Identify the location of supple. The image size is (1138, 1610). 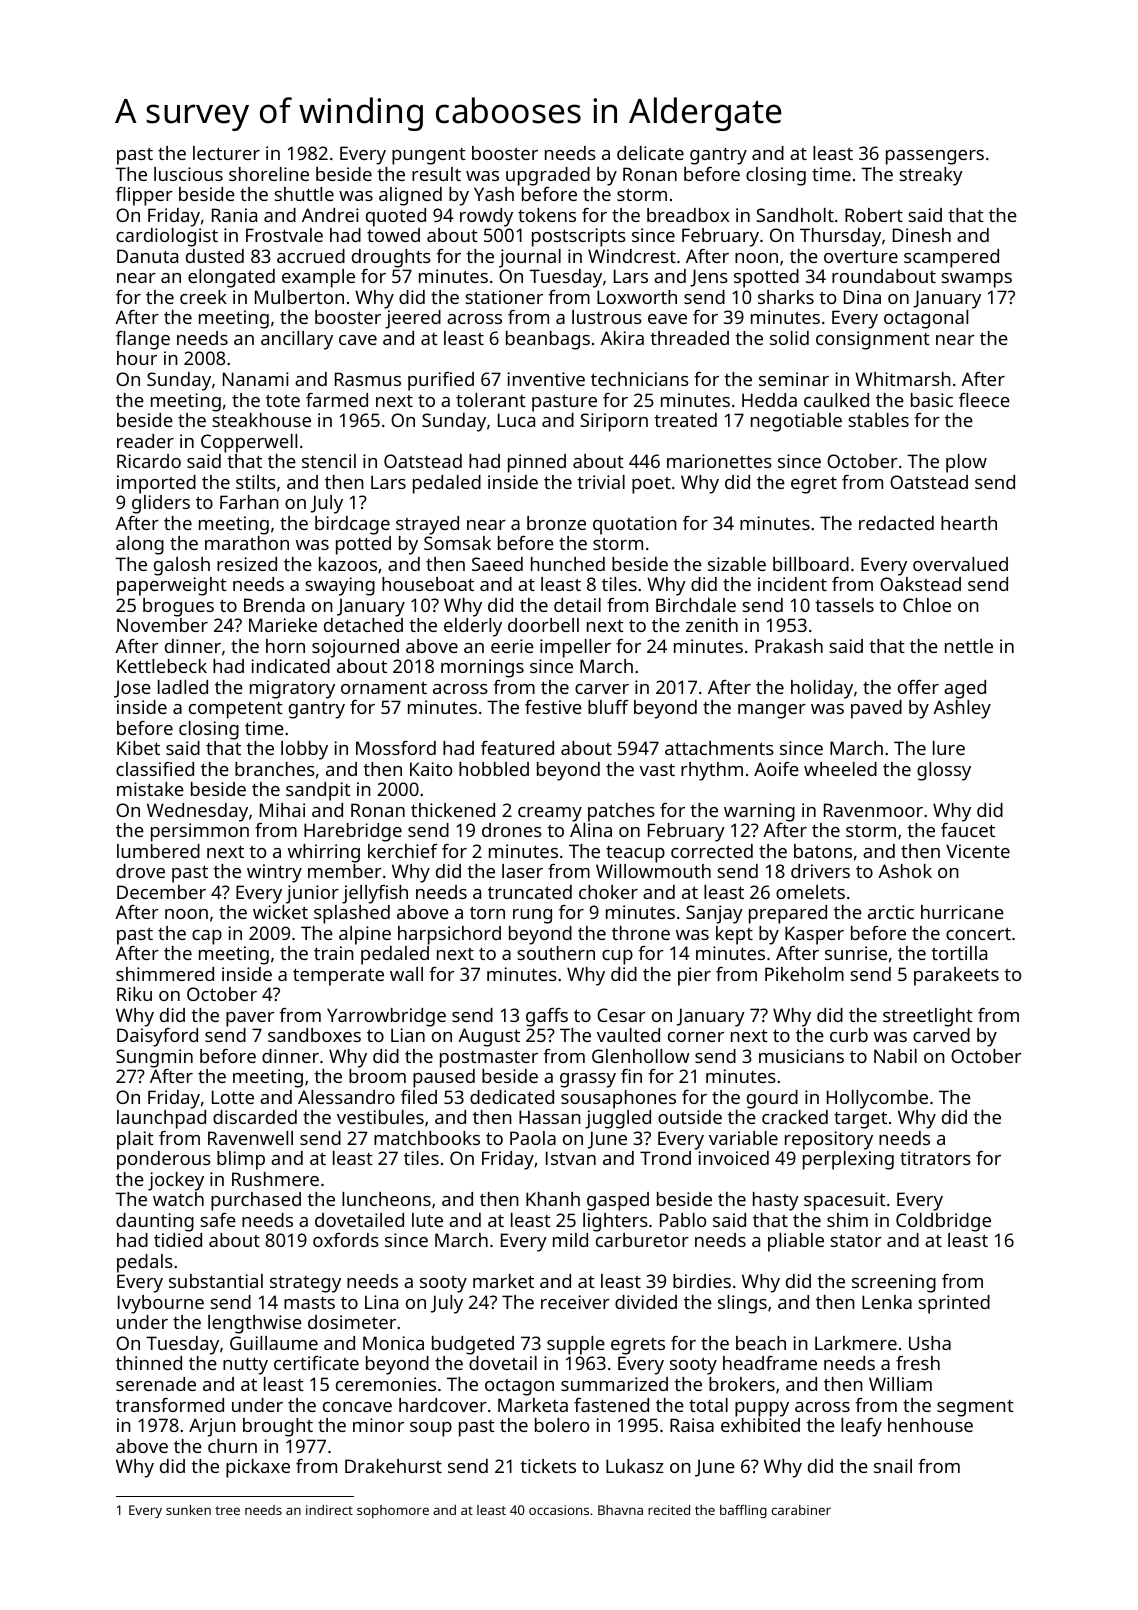
(576, 1345).
